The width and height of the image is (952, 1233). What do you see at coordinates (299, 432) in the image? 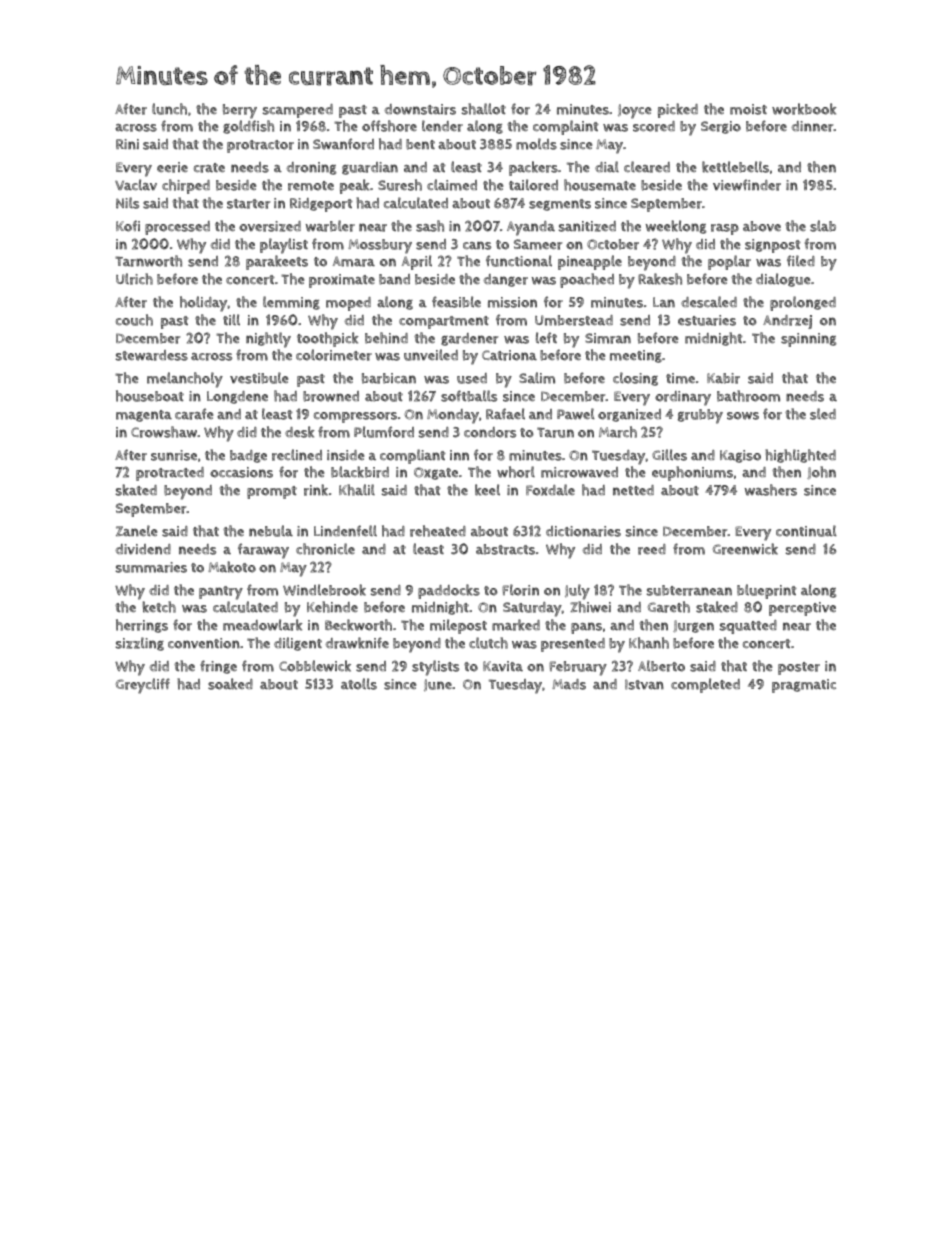
I see `desk` at bounding box center [299, 432].
